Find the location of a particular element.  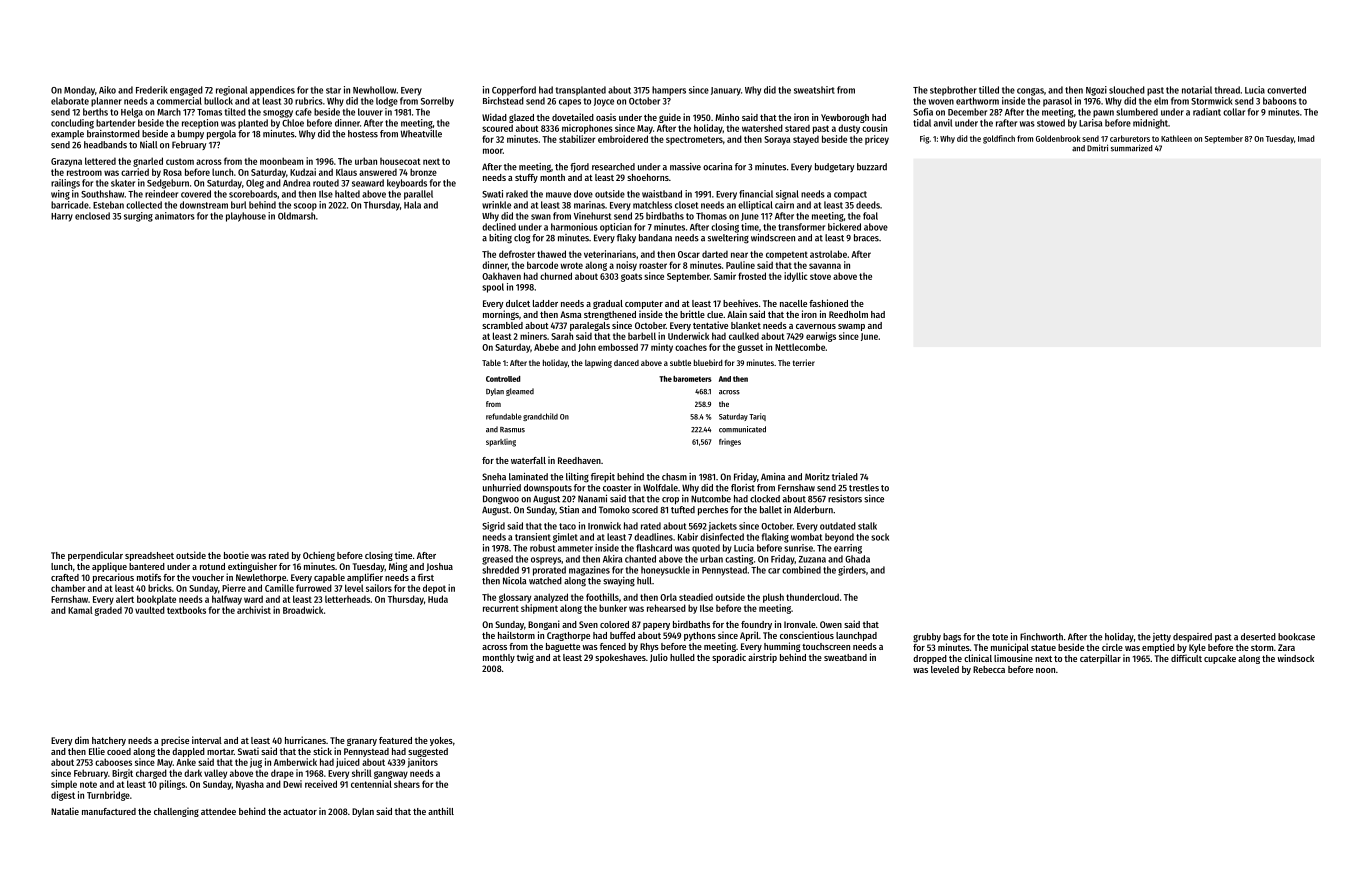

appendices is located at coordinates (272, 91).
